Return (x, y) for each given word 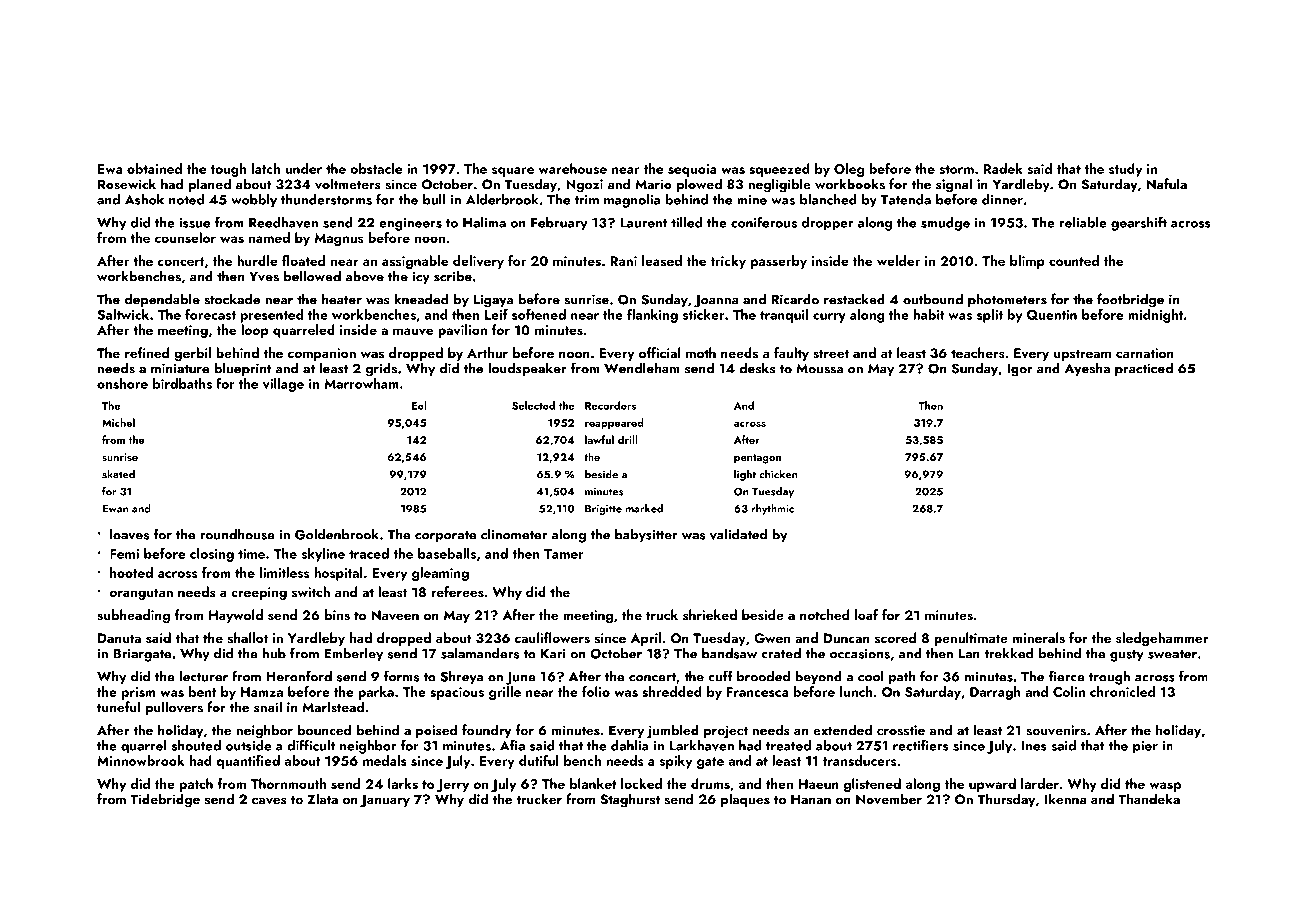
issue (194, 223)
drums (710, 783)
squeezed (779, 170)
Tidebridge (165, 800)
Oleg (849, 170)
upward (992, 785)
